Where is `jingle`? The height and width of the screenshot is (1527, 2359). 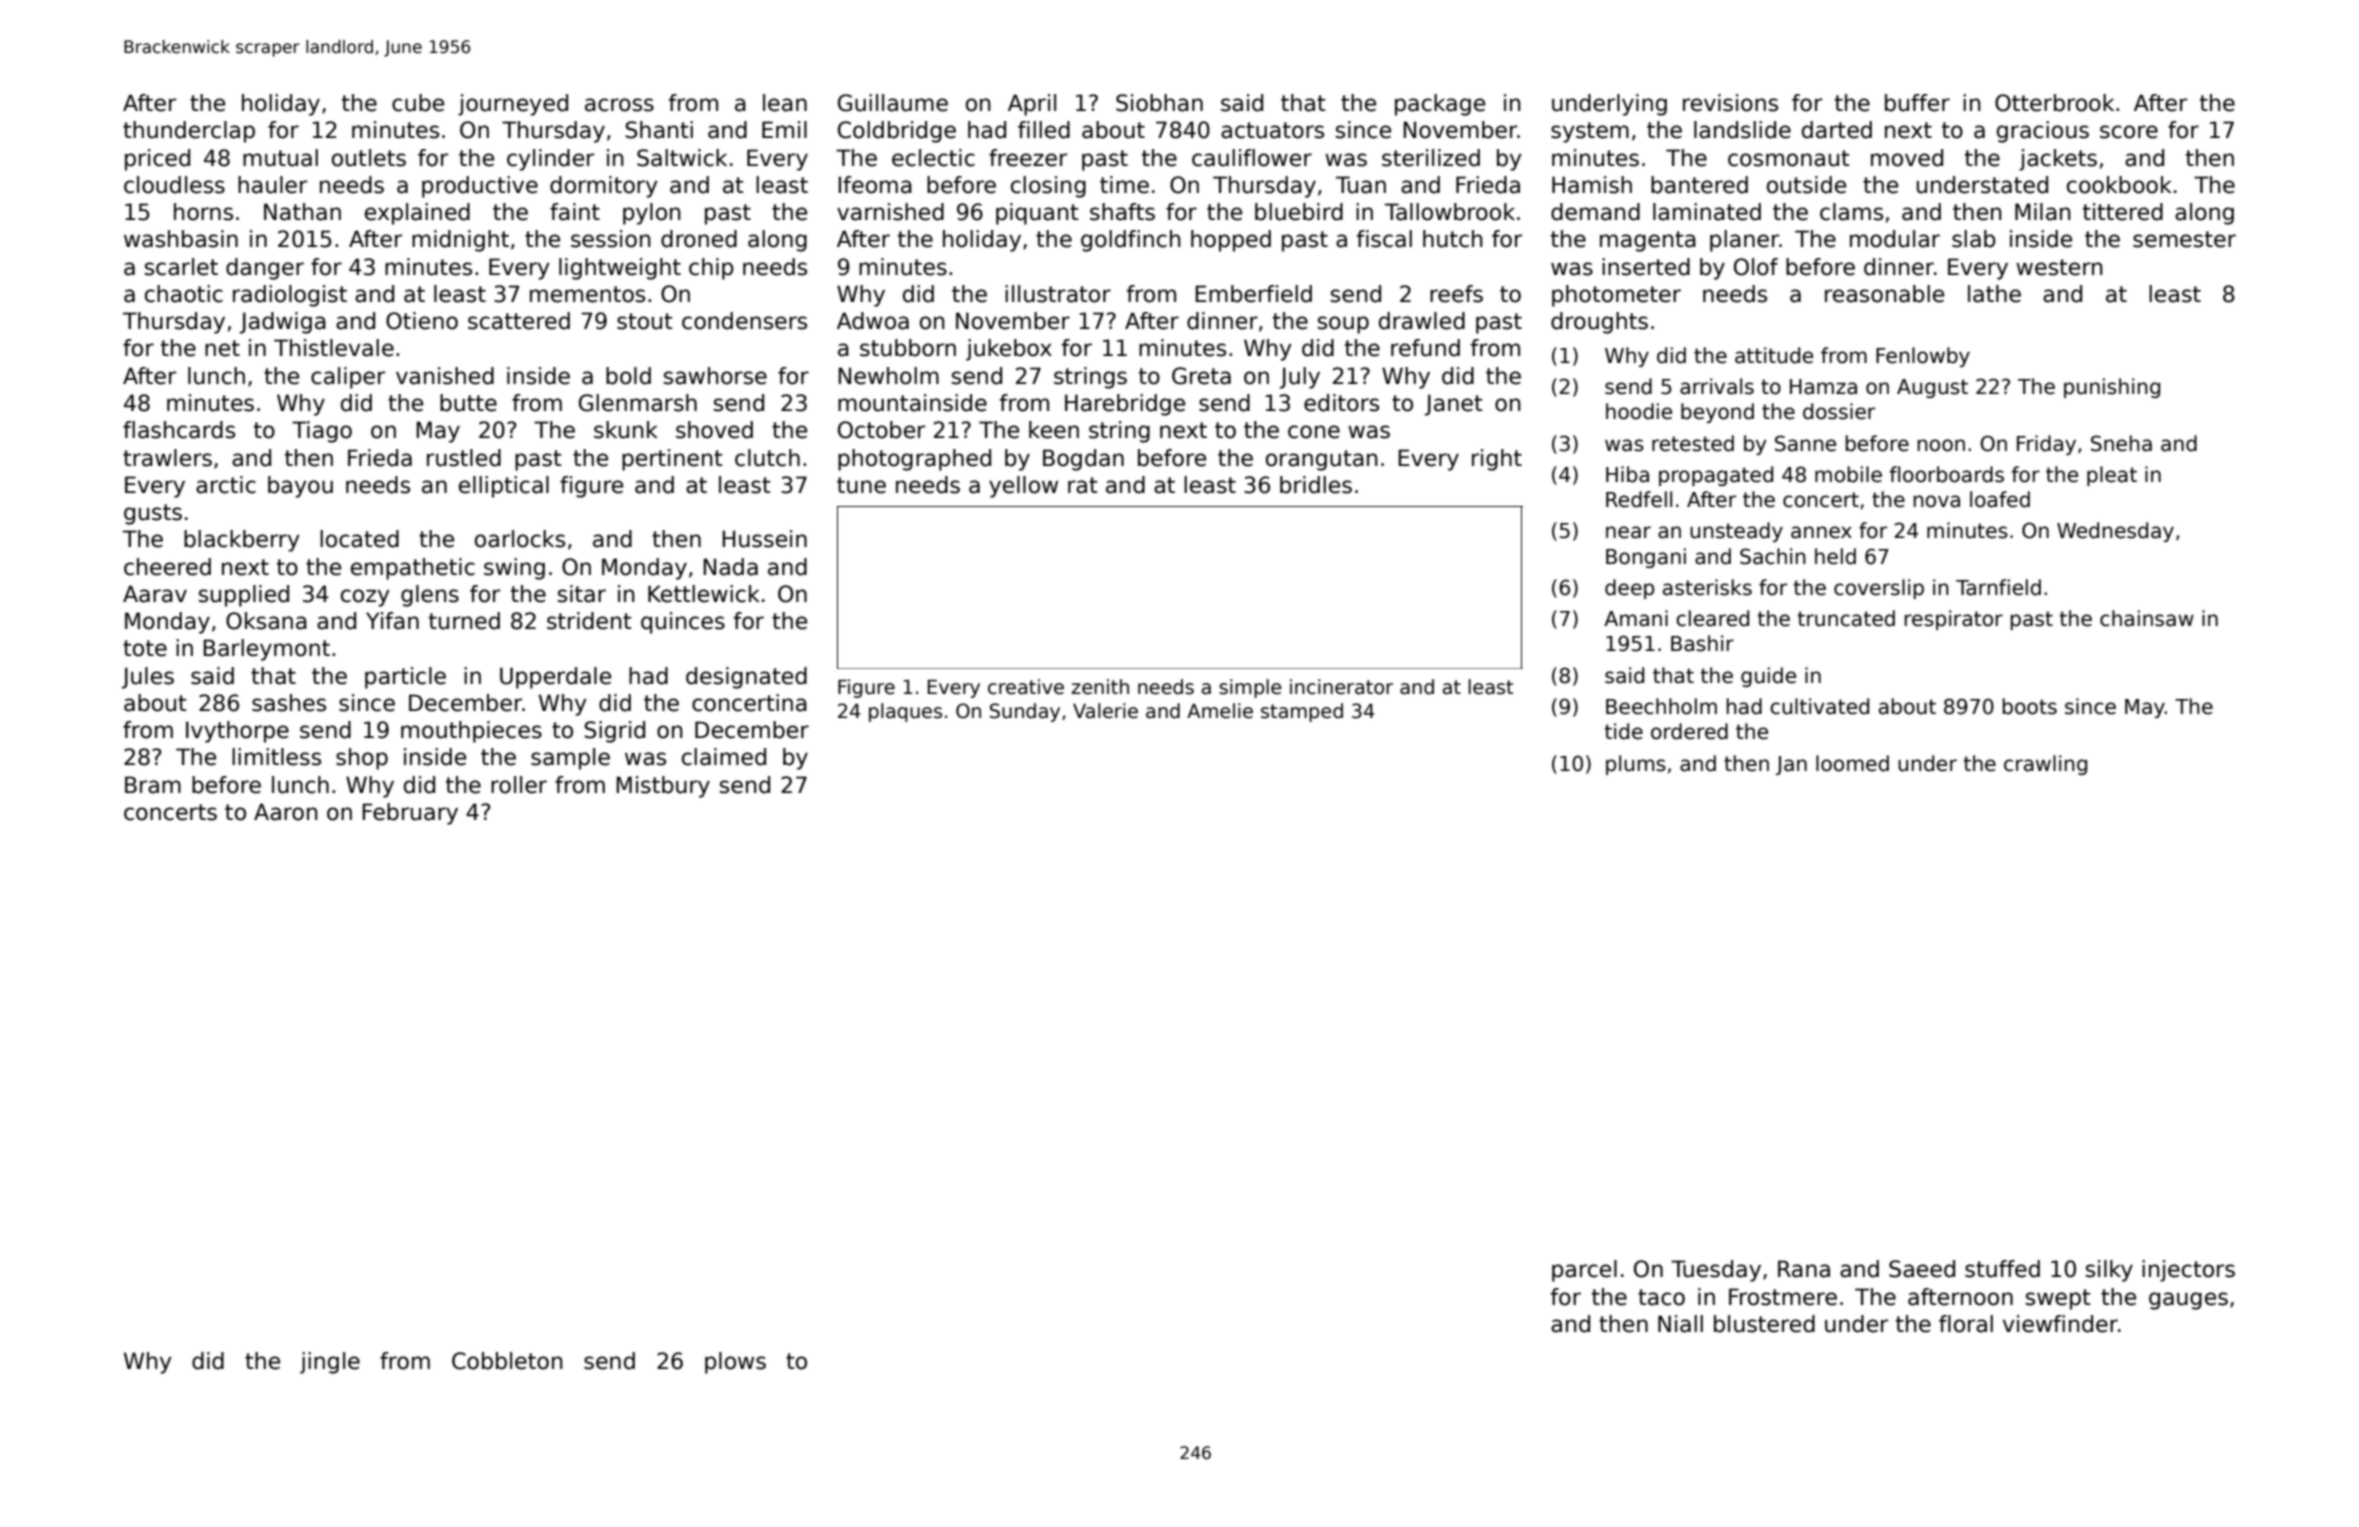 jingle is located at coordinates (330, 1363).
